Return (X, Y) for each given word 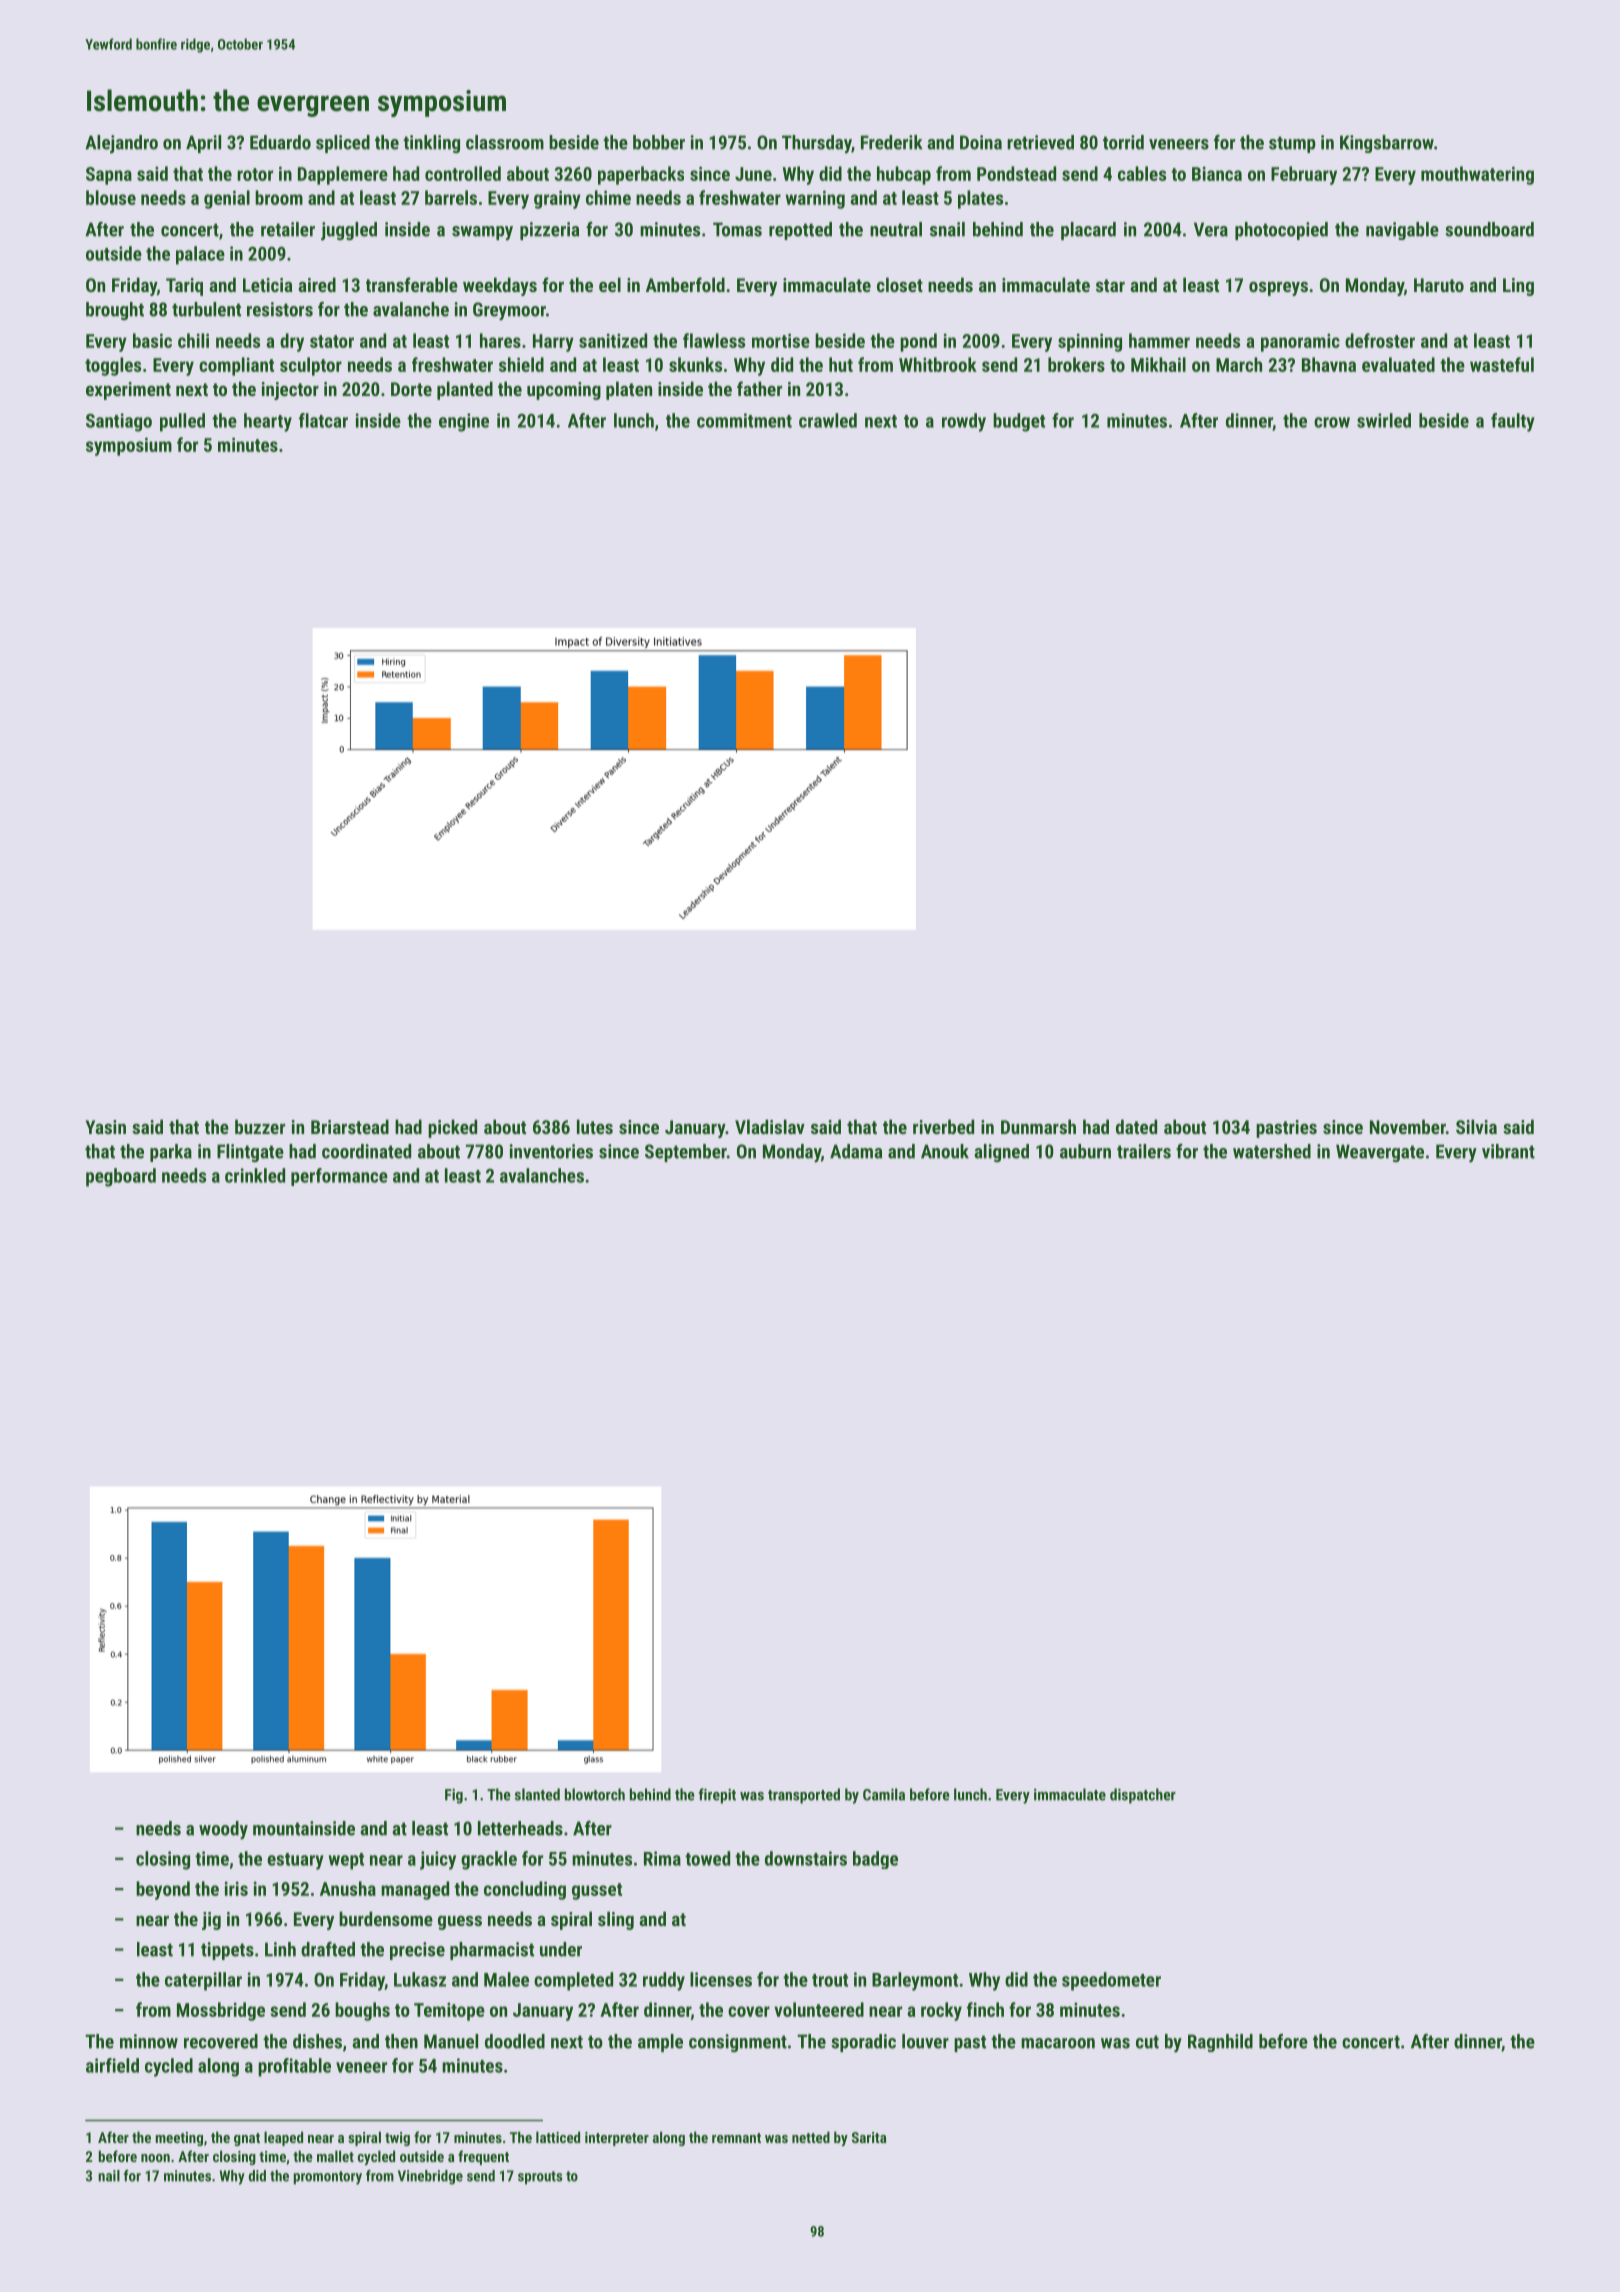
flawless (714, 340)
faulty (1513, 422)
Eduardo (280, 142)
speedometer (1111, 1981)
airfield (112, 2065)
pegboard (121, 1177)
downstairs (806, 1858)
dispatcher (1143, 1796)
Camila (884, 1794)
